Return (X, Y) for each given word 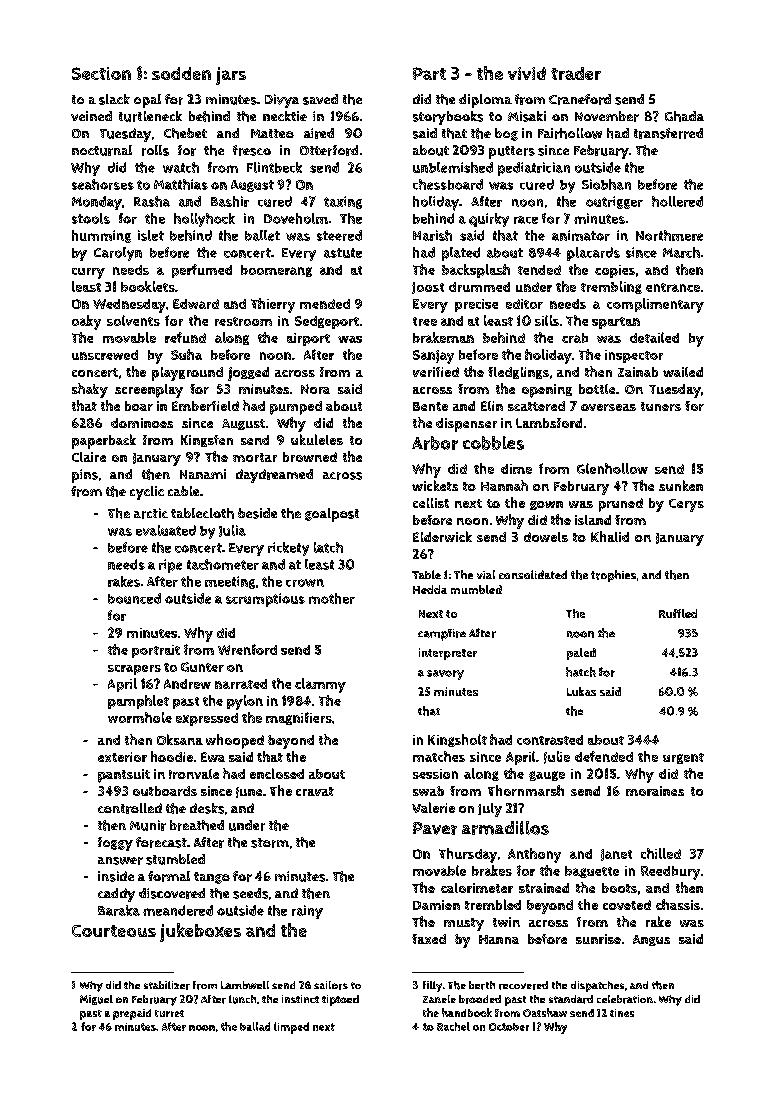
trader (576, 73)
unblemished (453, 167)
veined (91, 116)
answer (120, 861)
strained (544, 888)
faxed (429, 939)
